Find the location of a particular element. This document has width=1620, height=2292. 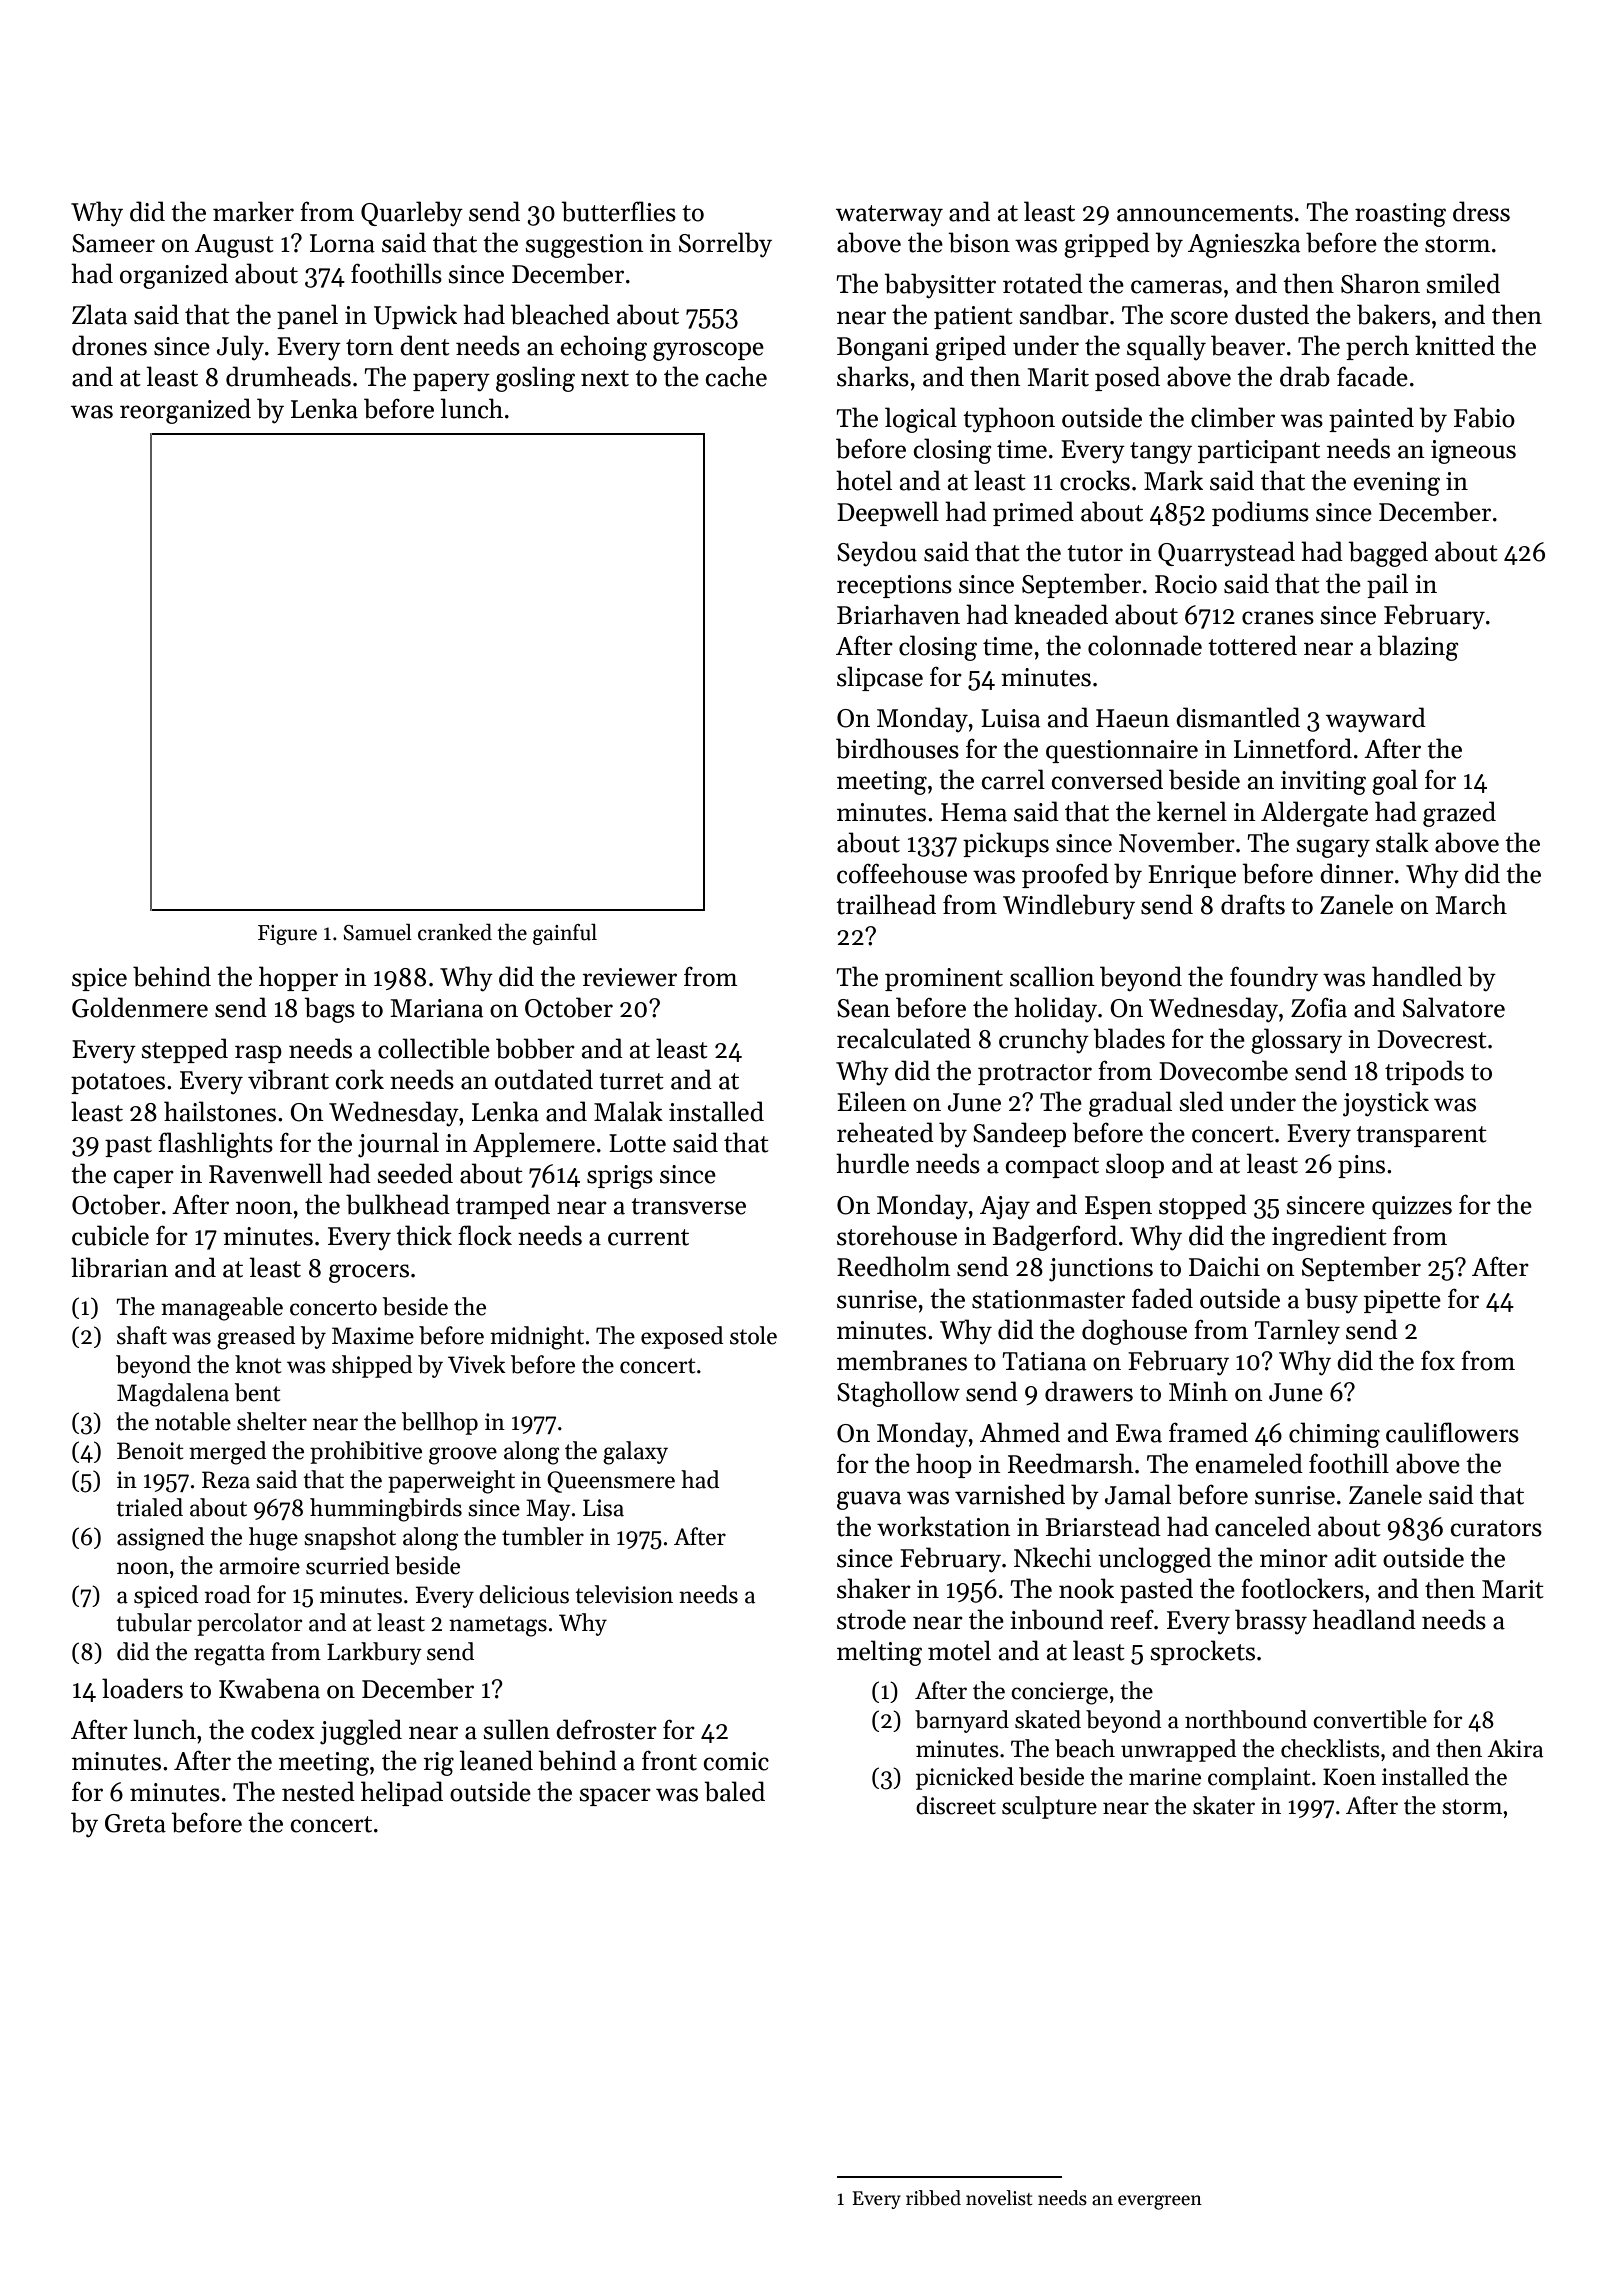

Koen is located at coordinates (1349, 1777).
